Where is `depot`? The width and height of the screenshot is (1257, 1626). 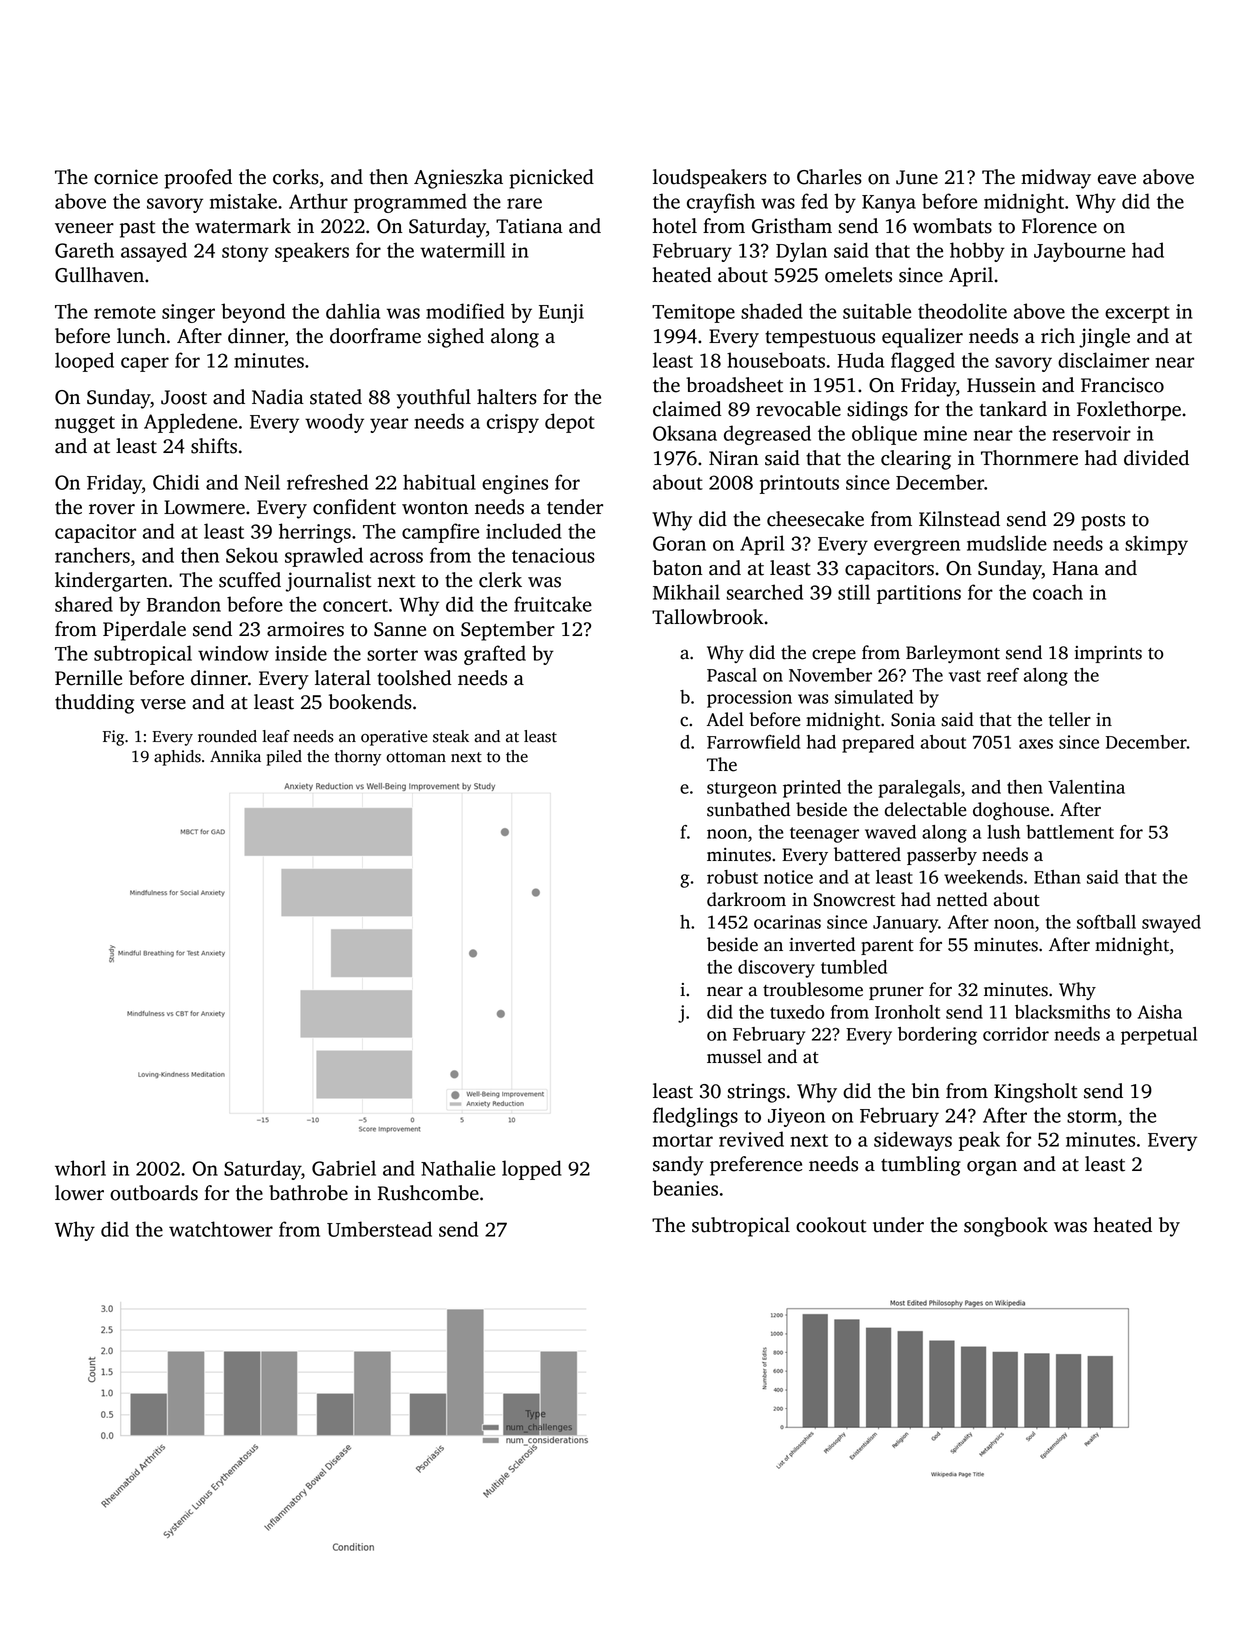
depot is located at coordinates (570, 423).
